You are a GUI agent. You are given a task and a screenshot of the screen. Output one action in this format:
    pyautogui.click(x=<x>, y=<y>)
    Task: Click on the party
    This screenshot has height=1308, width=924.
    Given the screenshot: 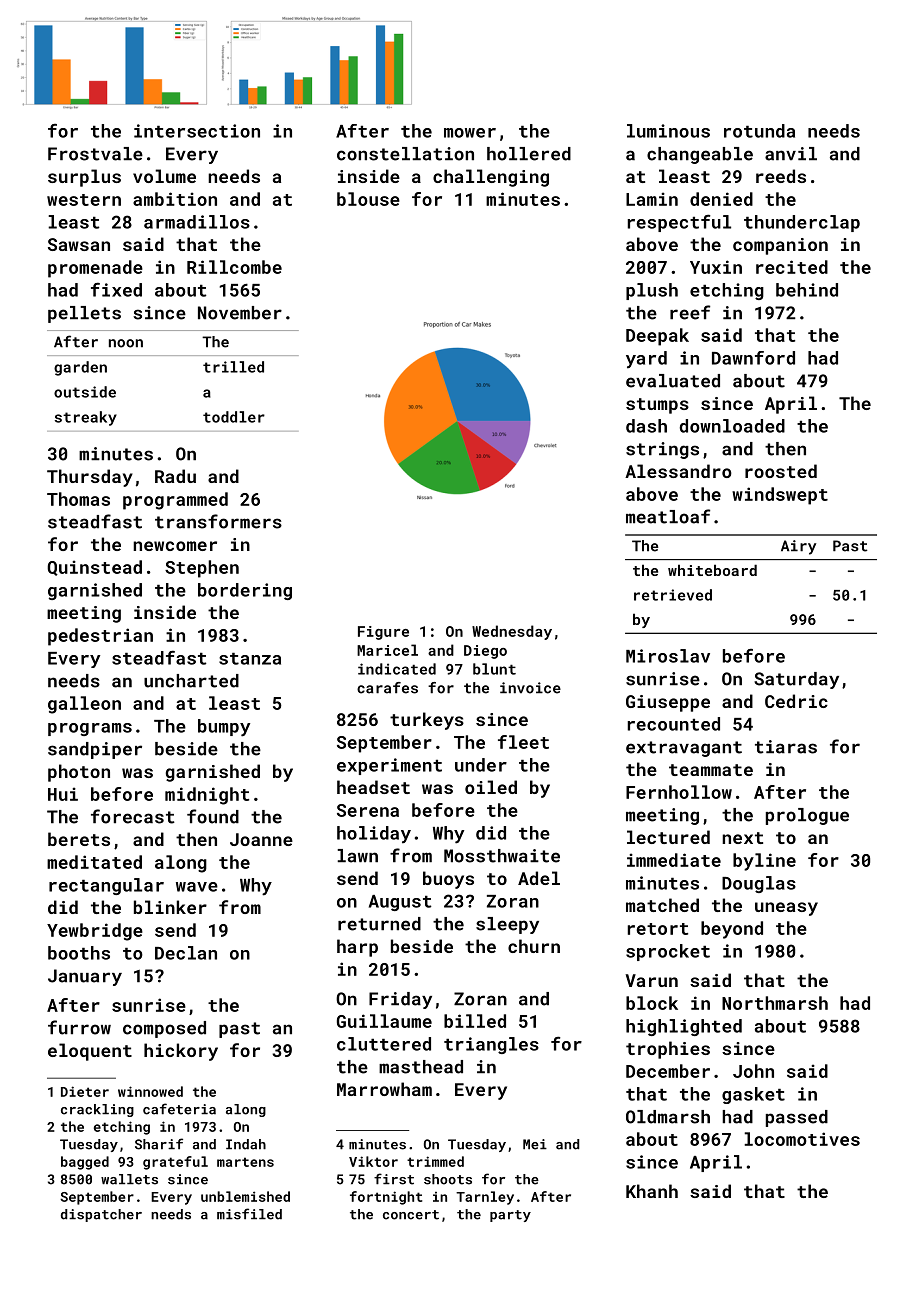 What is the action you would take?
    pyautogui.click(x=510, y=1216)
